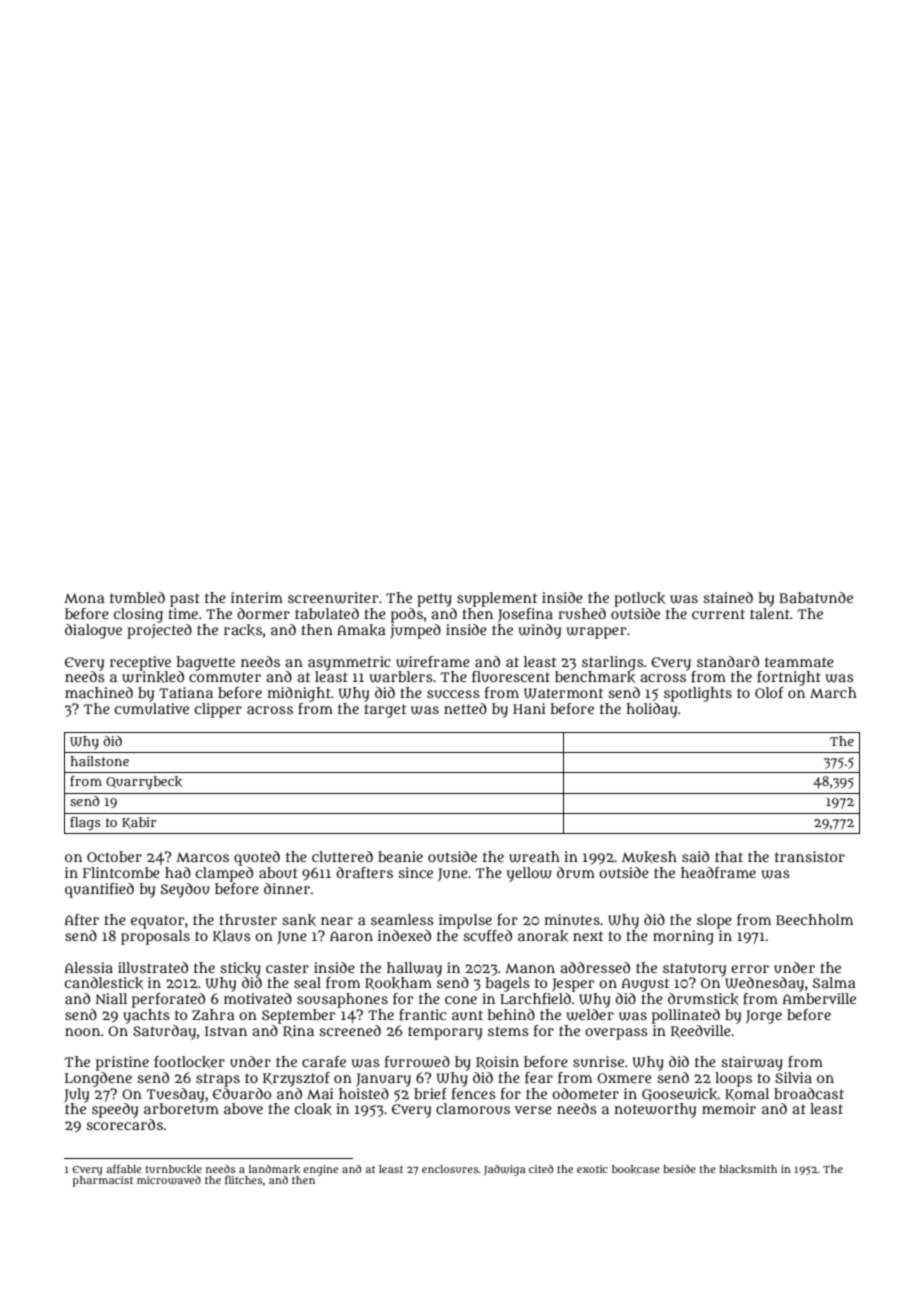  What do you see at coordinates (651, 710) in the screenshot?
I see `holiday` at bounding box center [651, 710].
